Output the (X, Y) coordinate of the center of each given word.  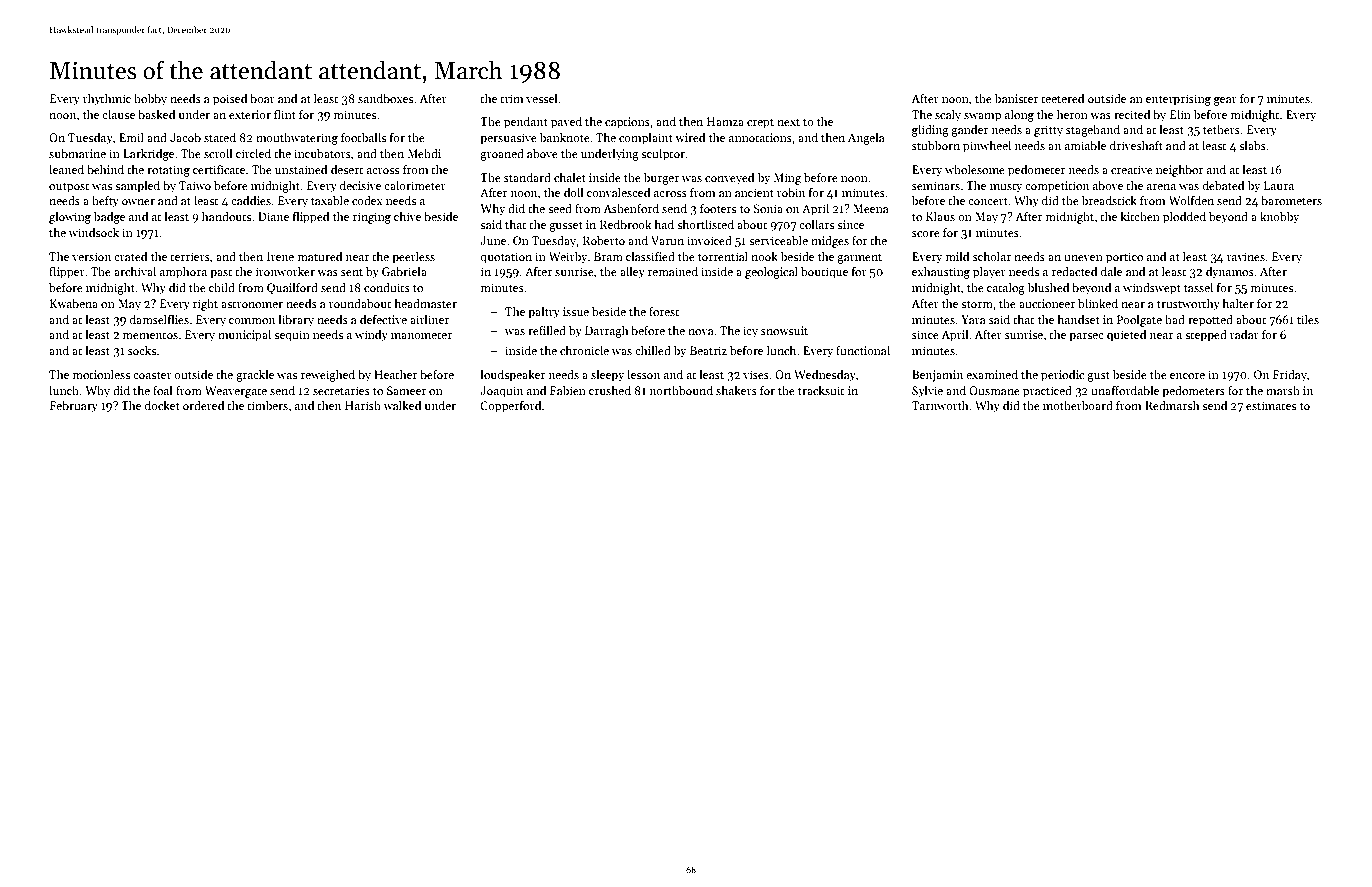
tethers (1221, 129)
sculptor (663, 155)
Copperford (511, 407)
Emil (131, 137)
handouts (226, 216)
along (1019, 116)
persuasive (508, 139)
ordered (203, 405)
